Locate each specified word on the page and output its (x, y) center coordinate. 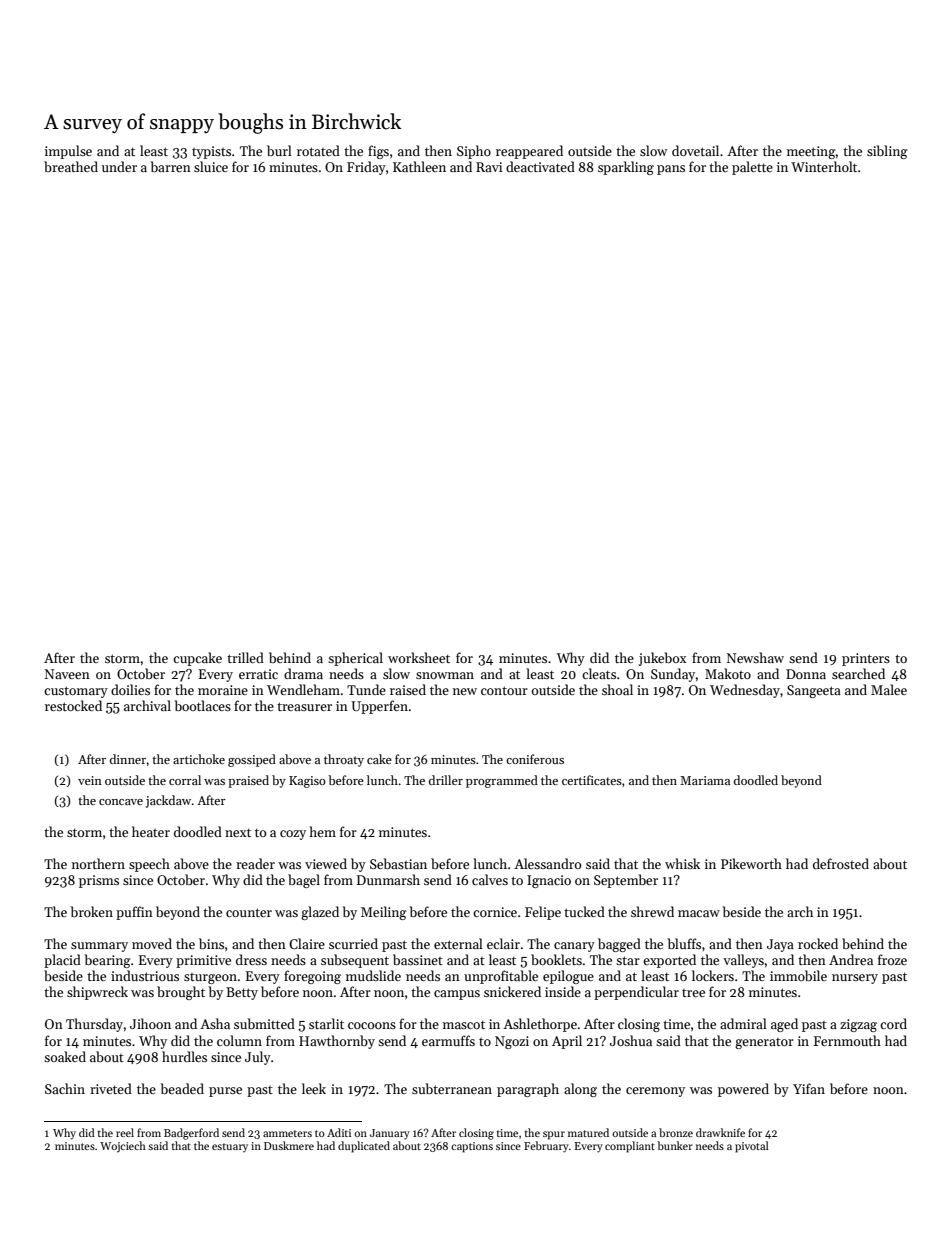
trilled (245, 657)
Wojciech (123, 1147)
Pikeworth (751, 863)
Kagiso (307, 782)
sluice (211, 166)
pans (671, 170)
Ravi (489, 167)
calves (490, 879)
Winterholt (824, 166)
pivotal (752, 1147)
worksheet (419, 657)
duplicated (364, 1147)
